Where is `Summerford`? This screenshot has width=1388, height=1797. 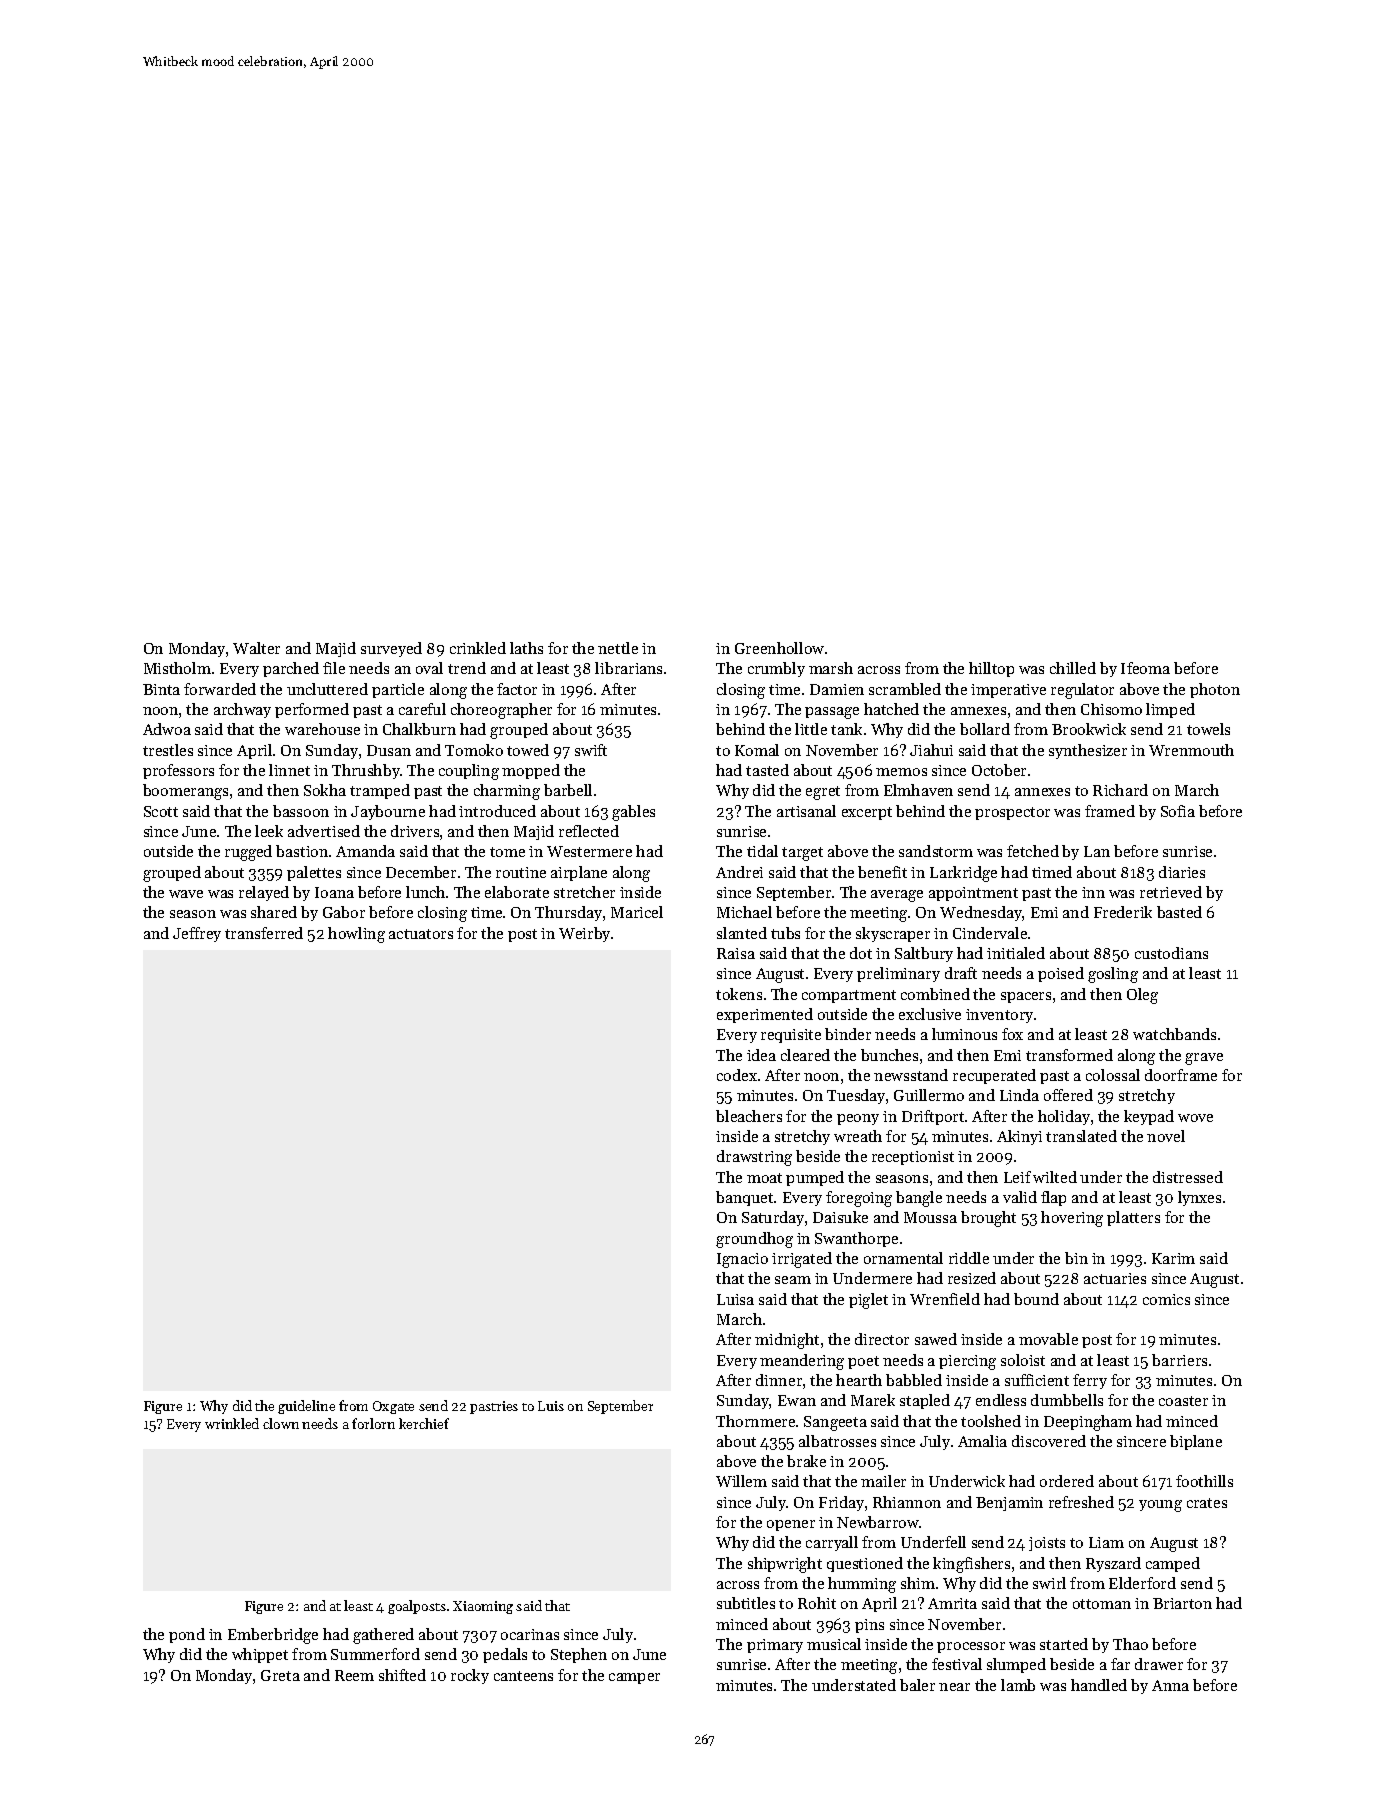 Summerford is located at coordinates (375, 1654).
